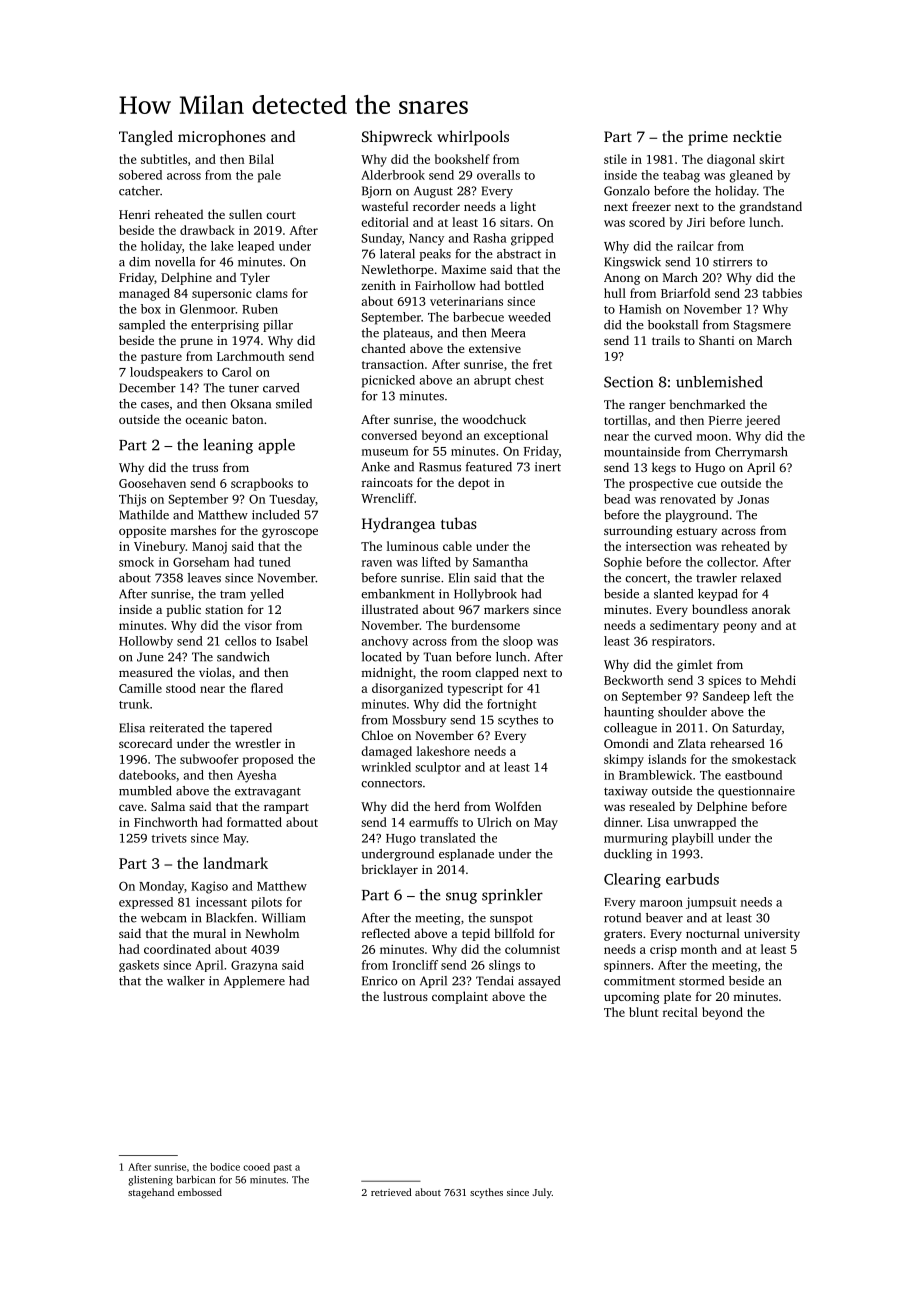 The height and width of the image is (1308, 924). I want to click on pillar, so click(278, 326).
